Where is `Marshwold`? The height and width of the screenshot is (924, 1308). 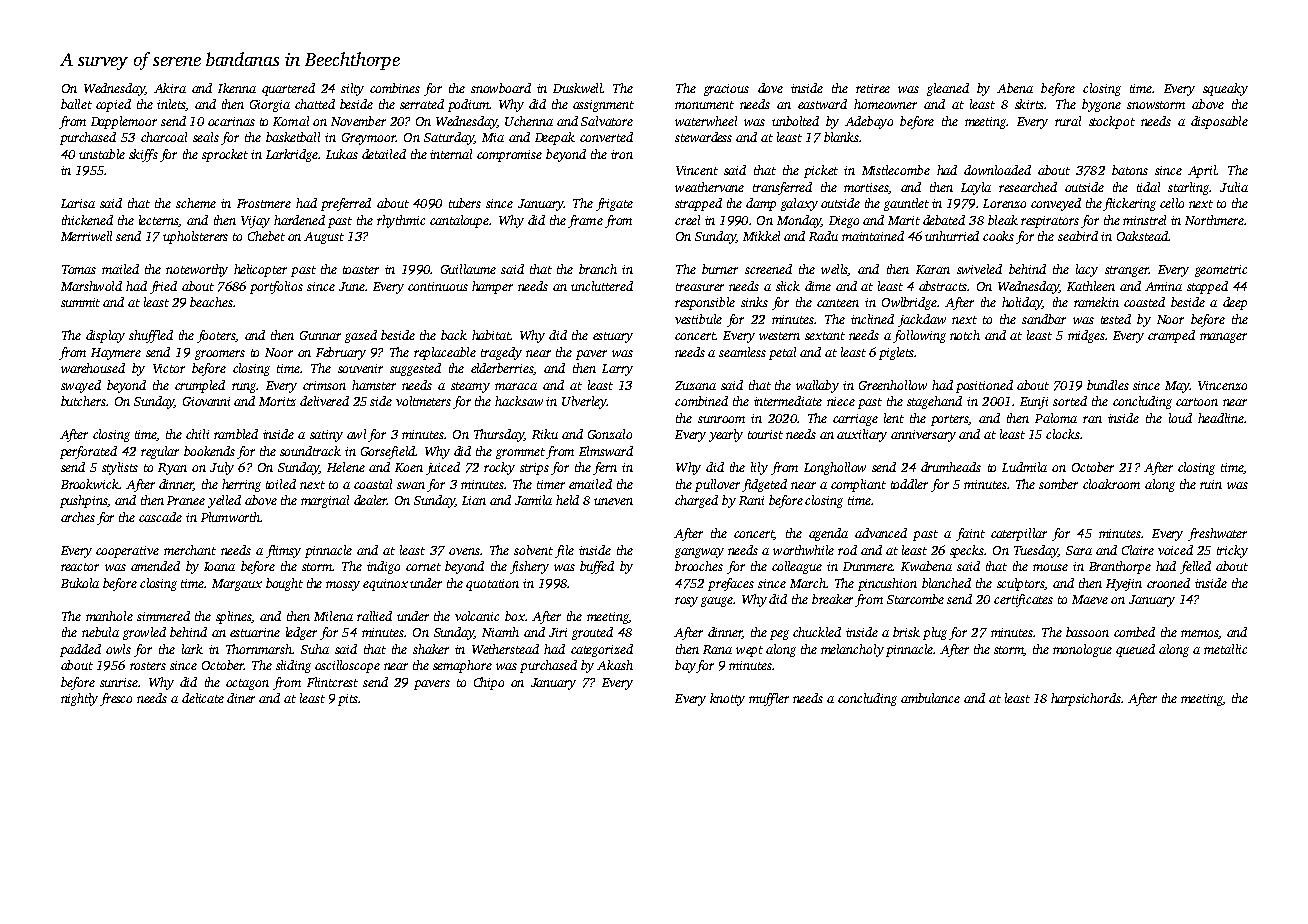
Marshwold is located at coordinates (91, 286).
